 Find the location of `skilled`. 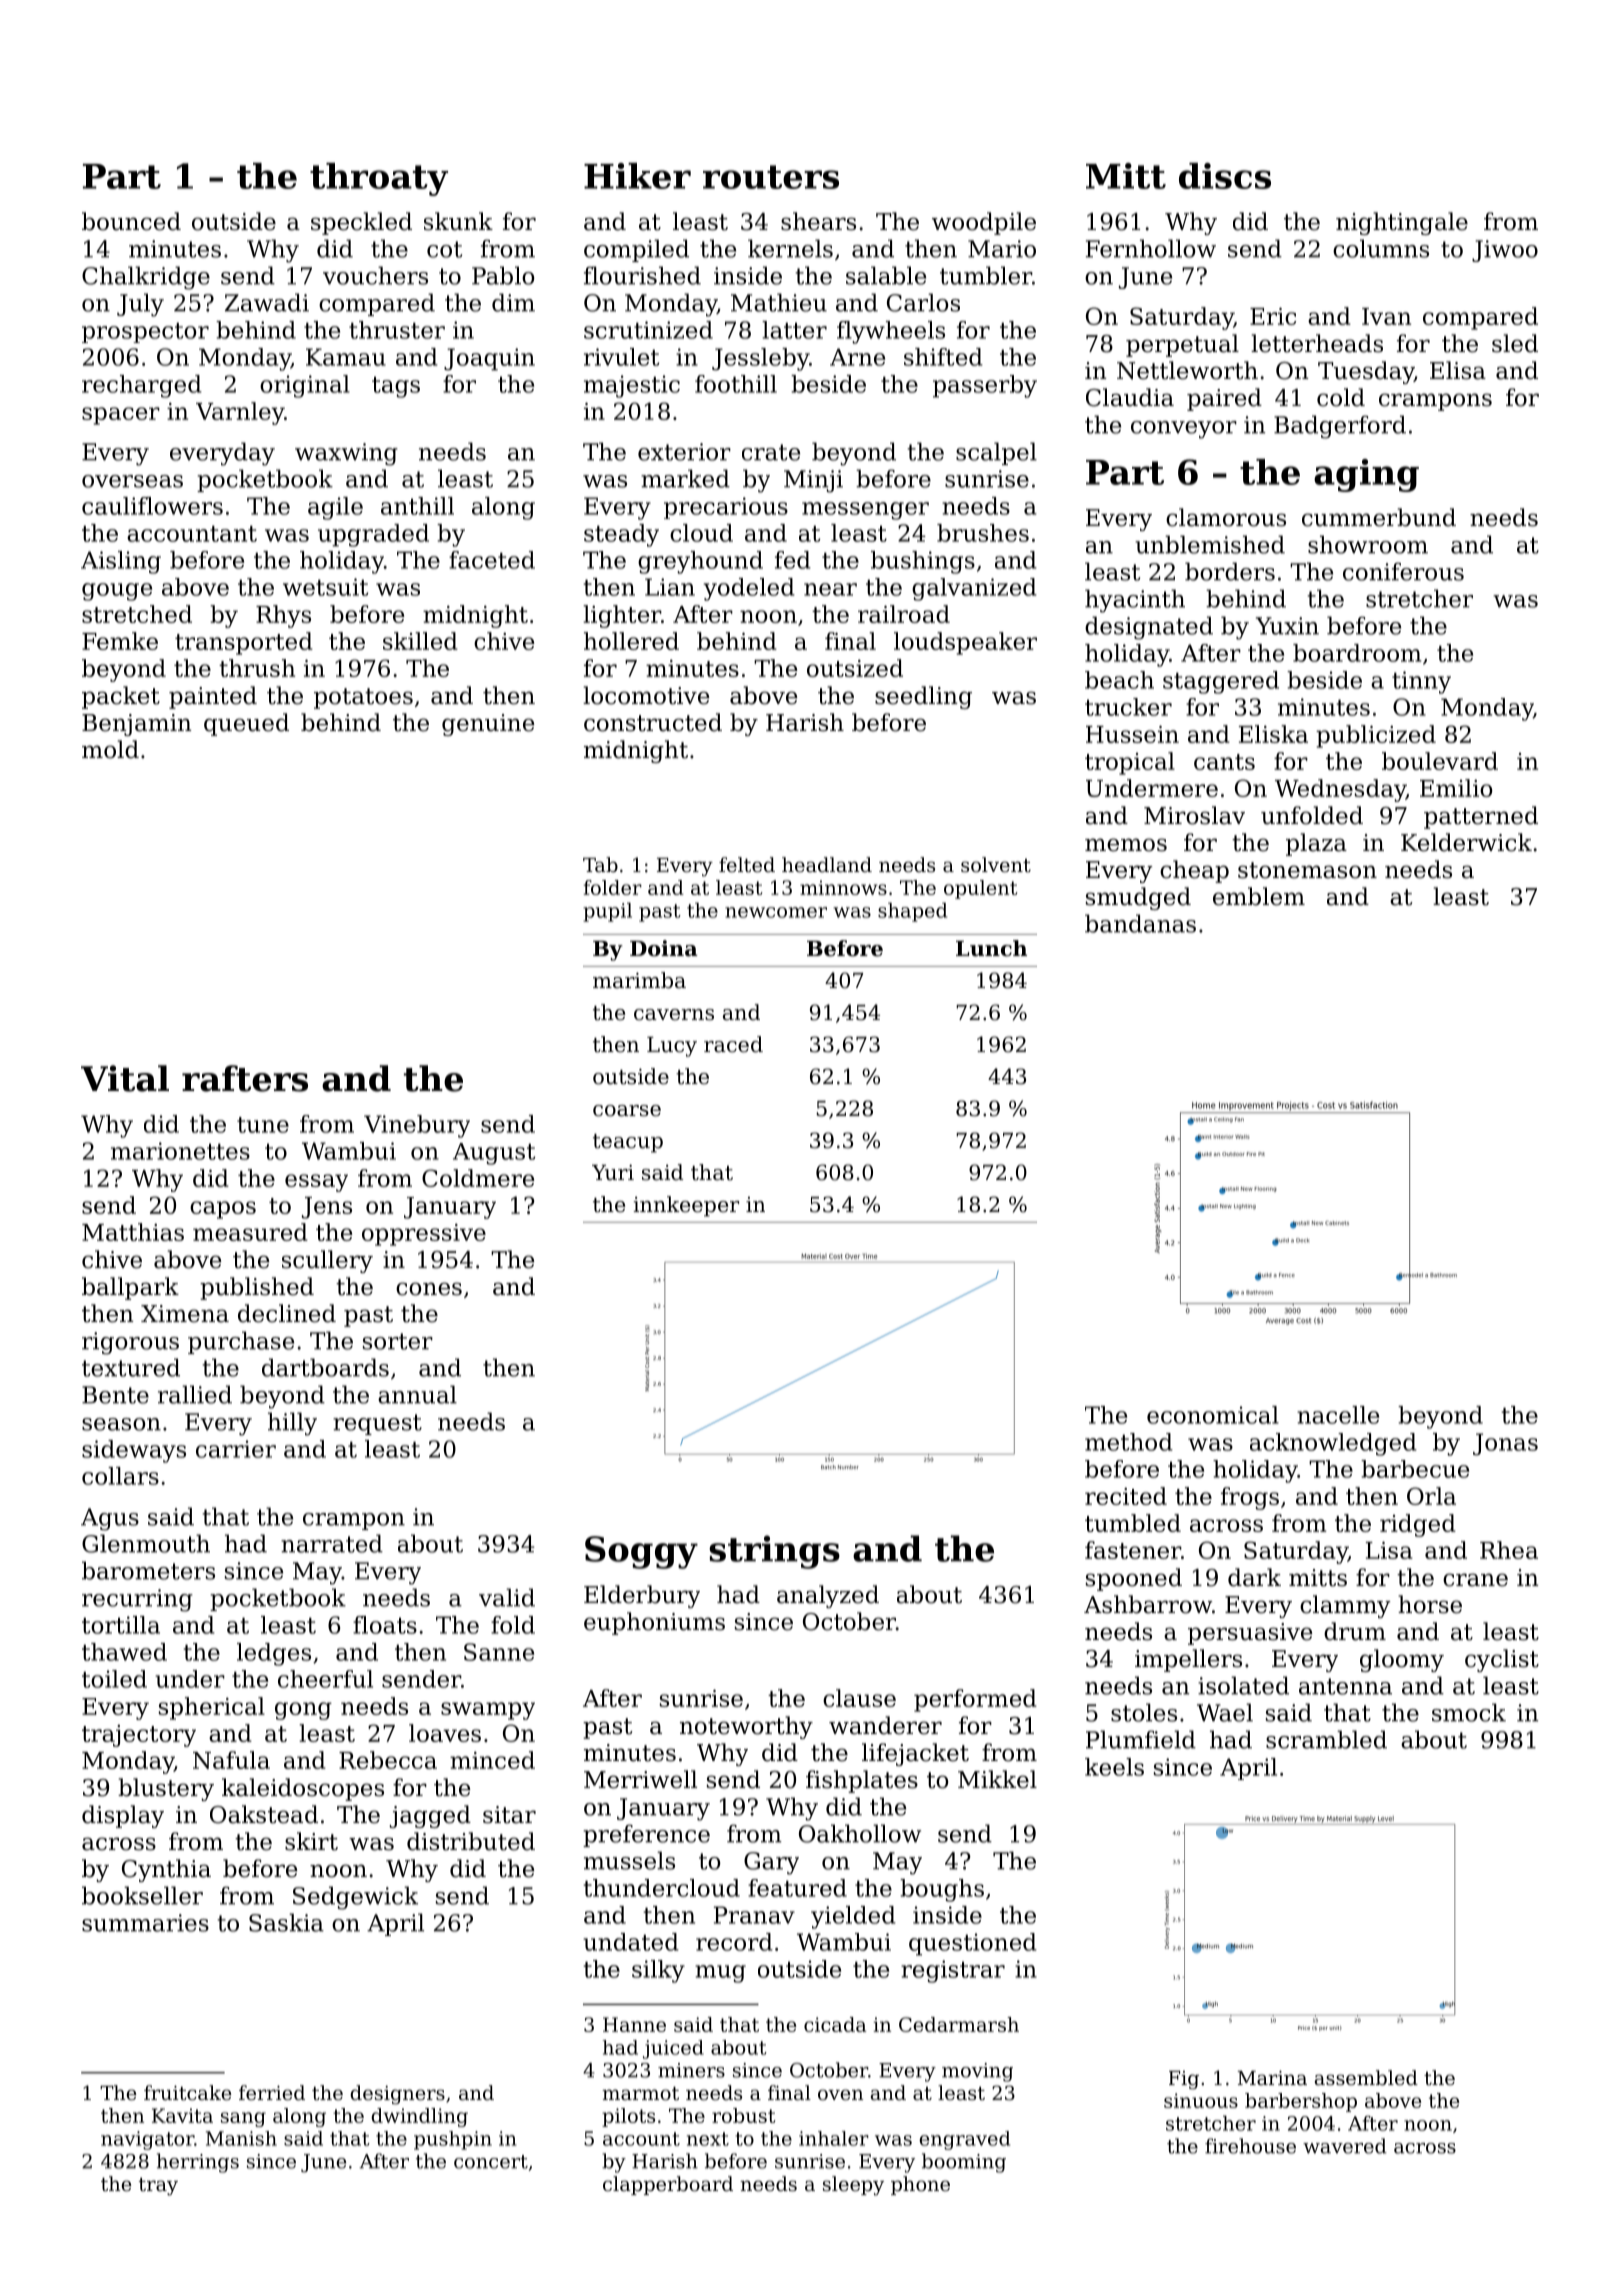

skilled is located at coordinates (420, 641).
